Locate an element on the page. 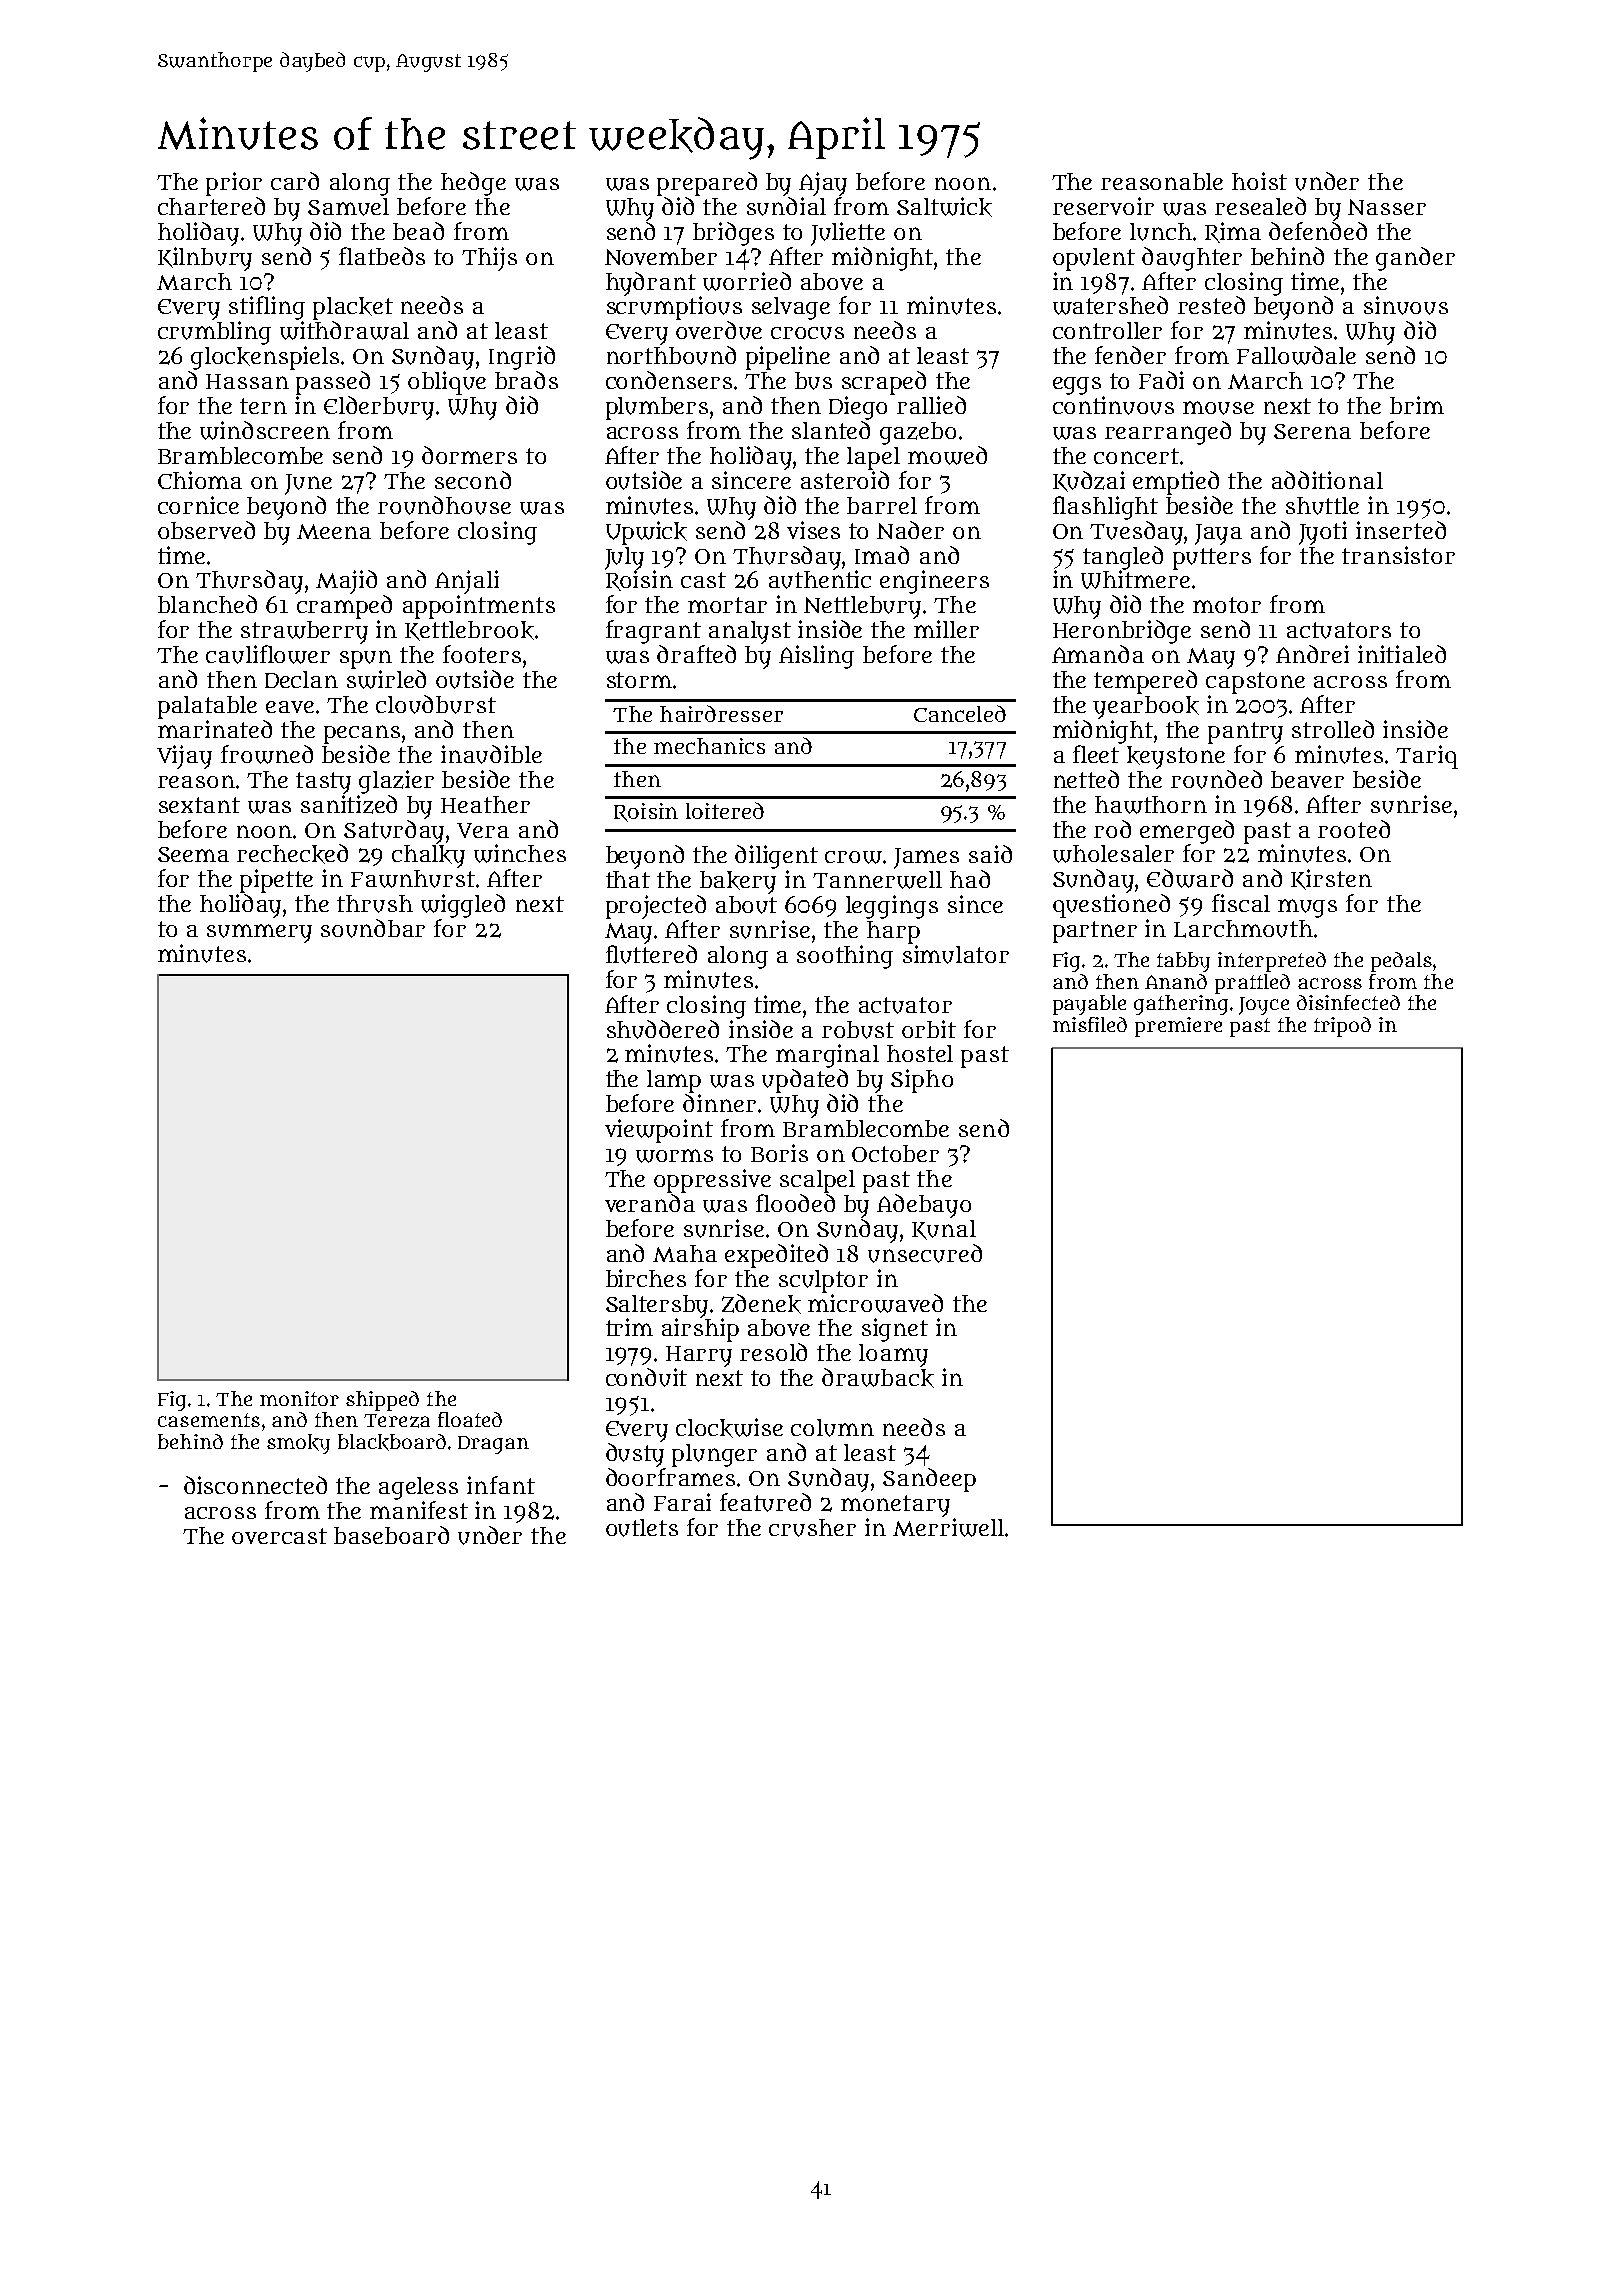 The image size is (1620, 2292). crocus is located at coordinates (807, 333).
